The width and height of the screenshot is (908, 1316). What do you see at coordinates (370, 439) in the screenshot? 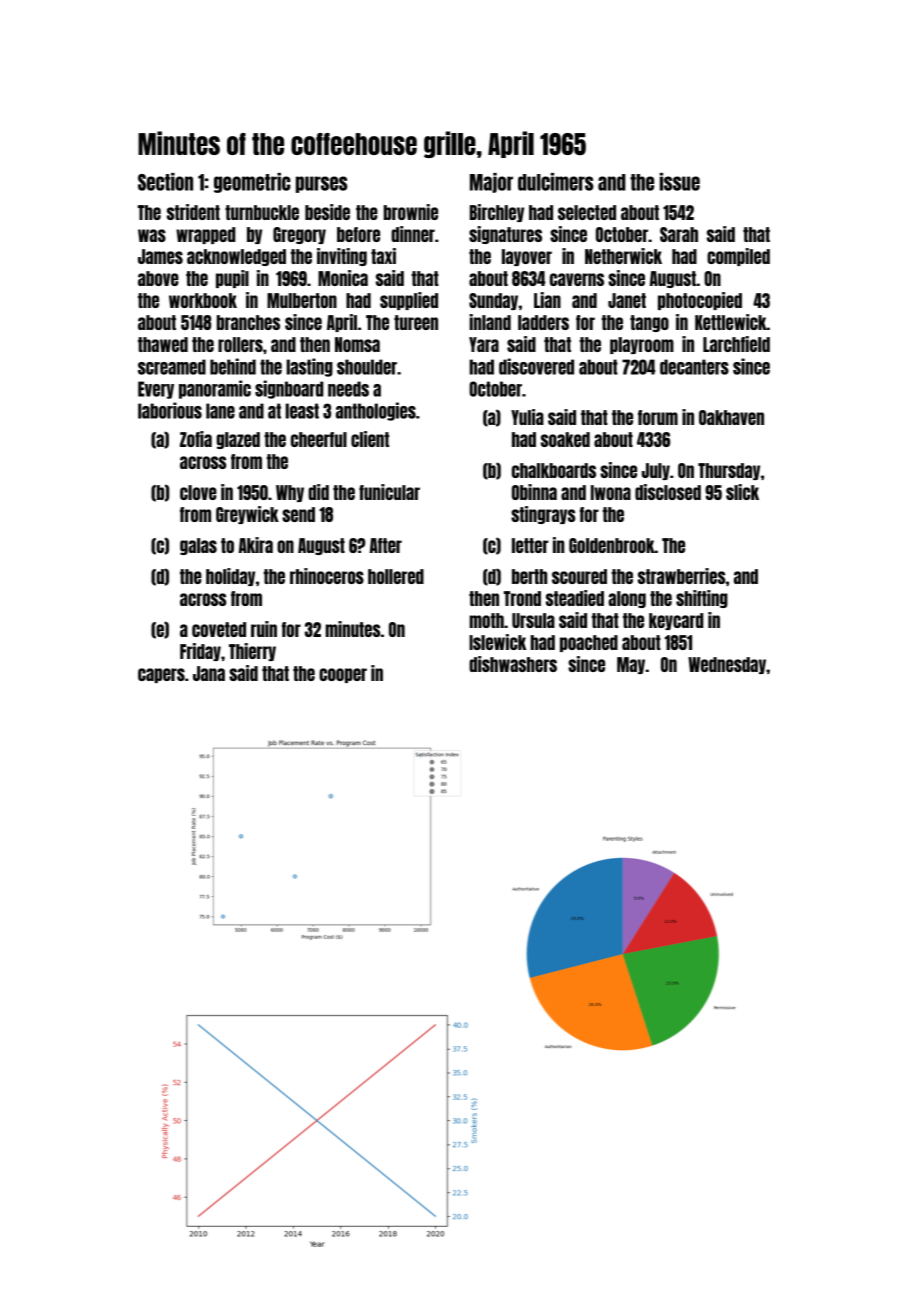
I see `client` at bounding box center [370, 439].
